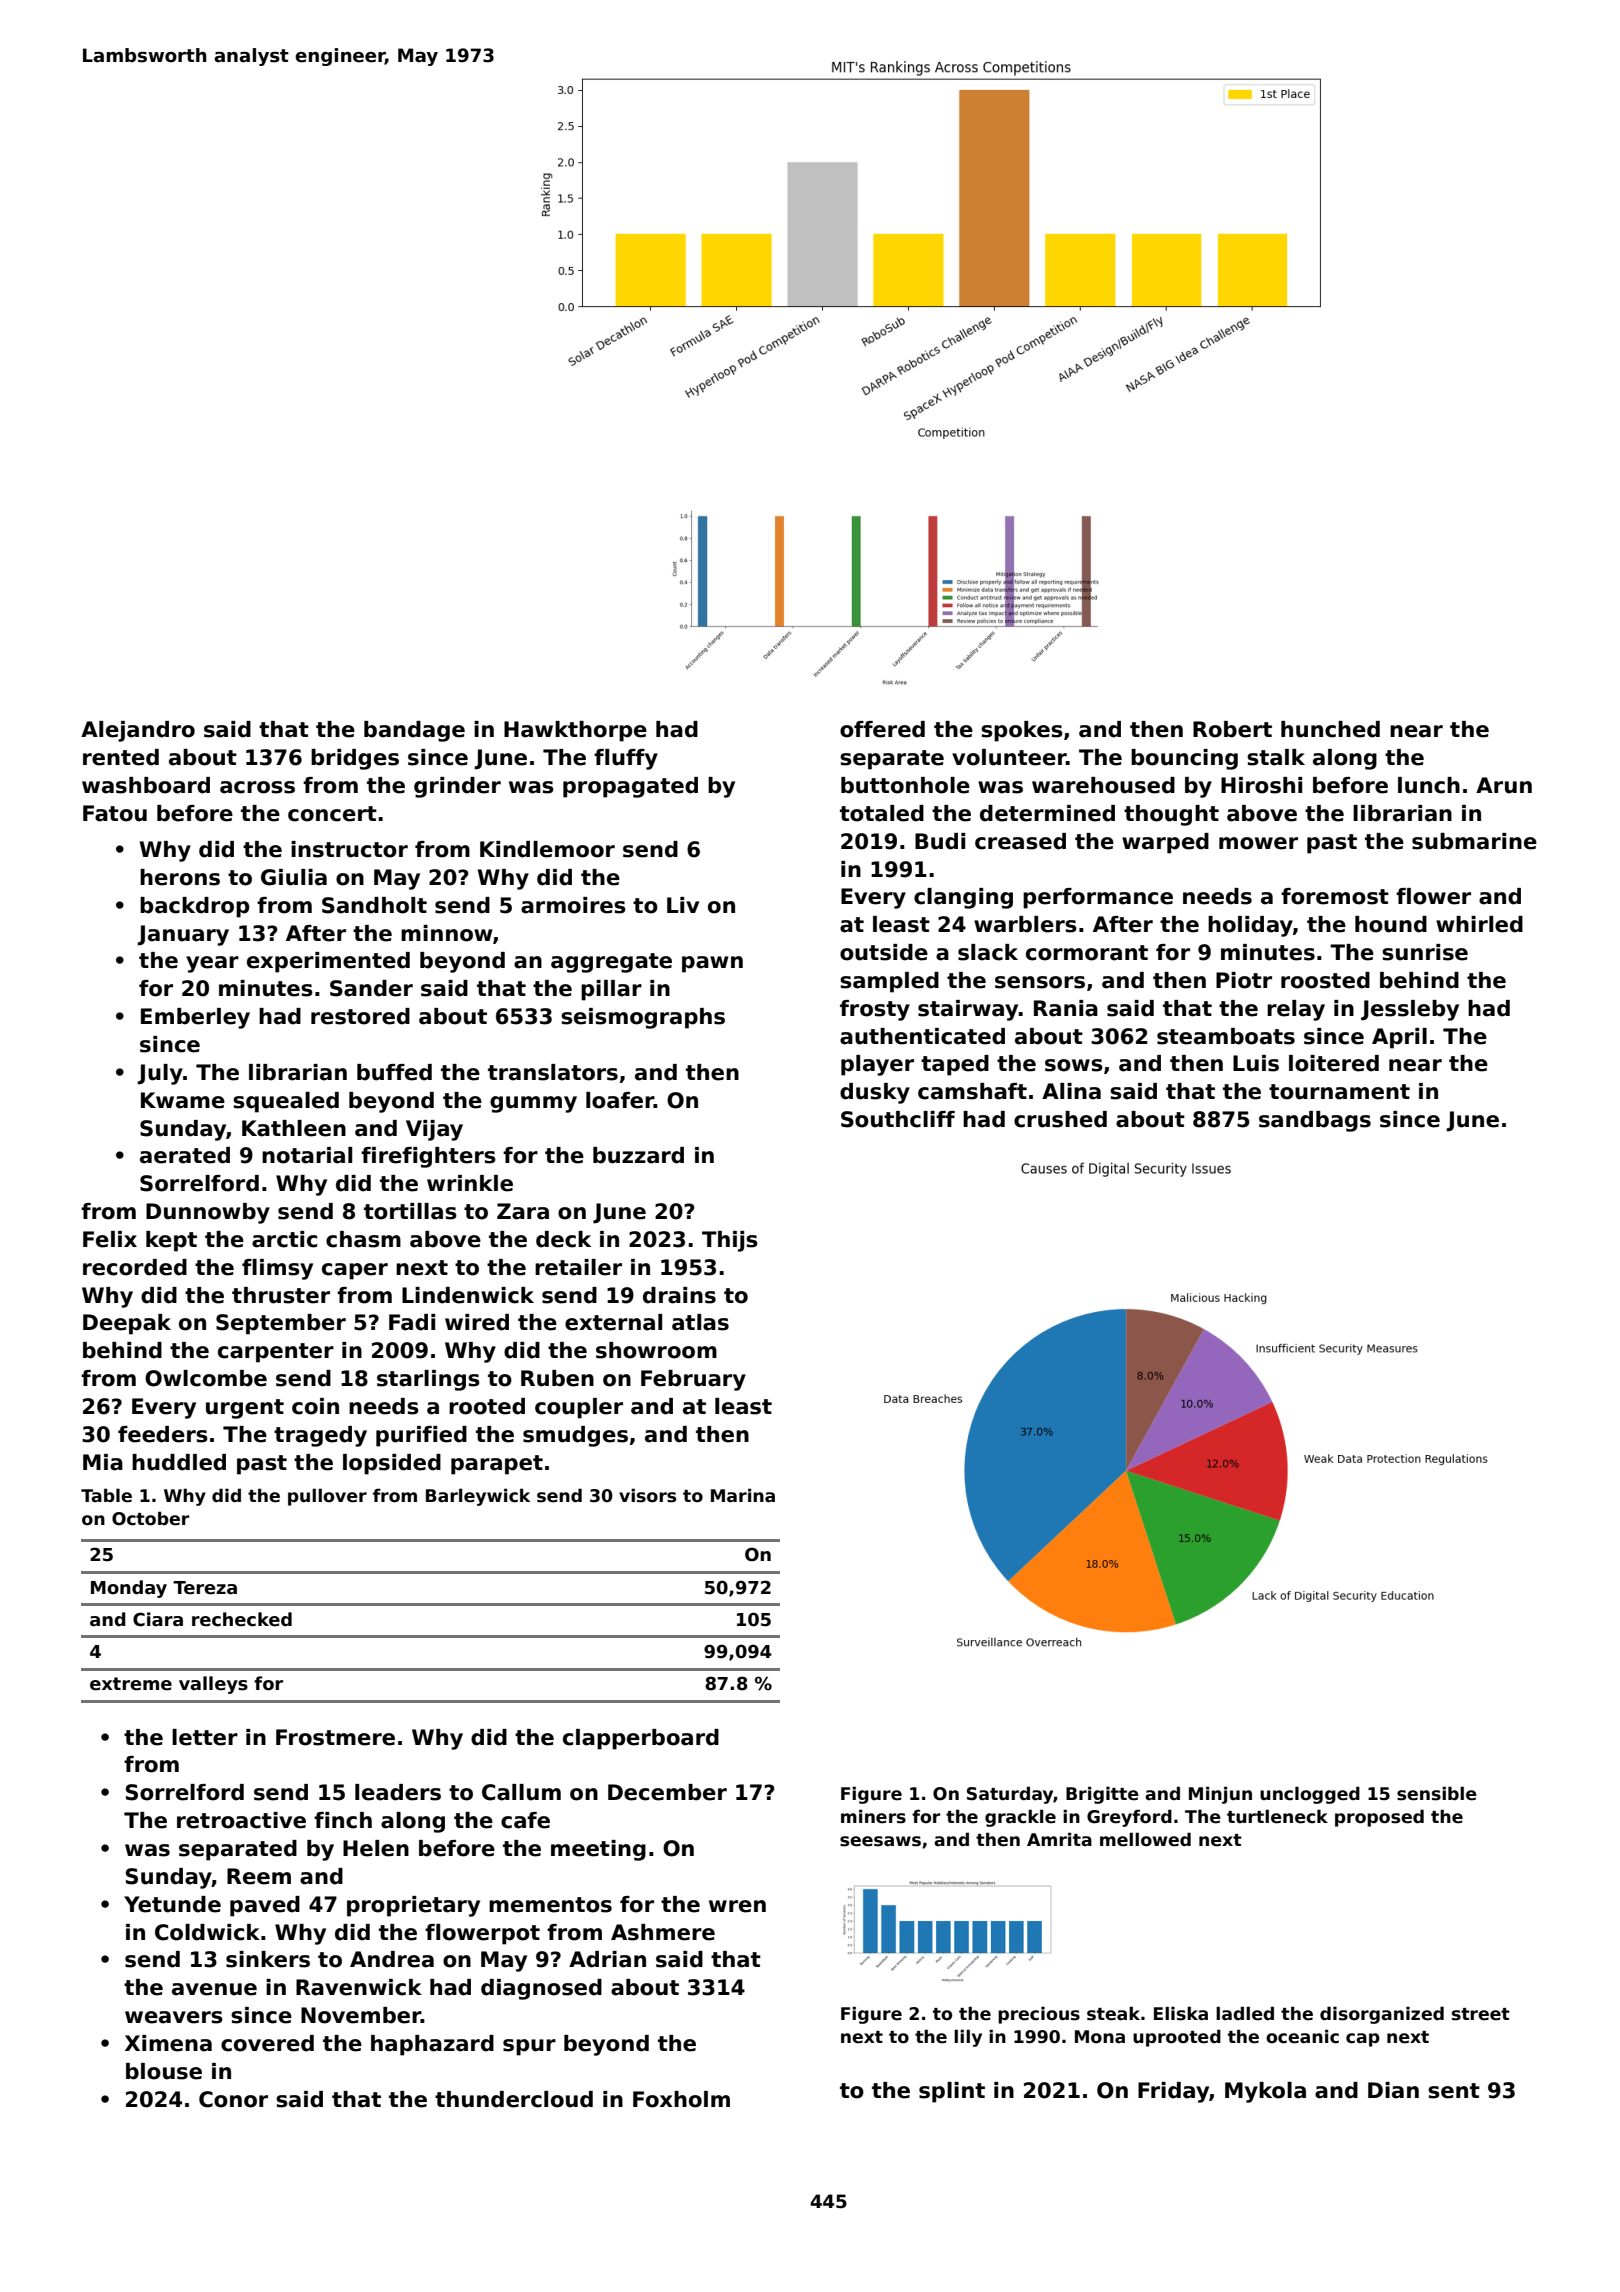 The width and height of the screenshot is (1620, 2292). Describe the element at coordinates (647, 1495) in the screenshot. I see `visors` at that location.
